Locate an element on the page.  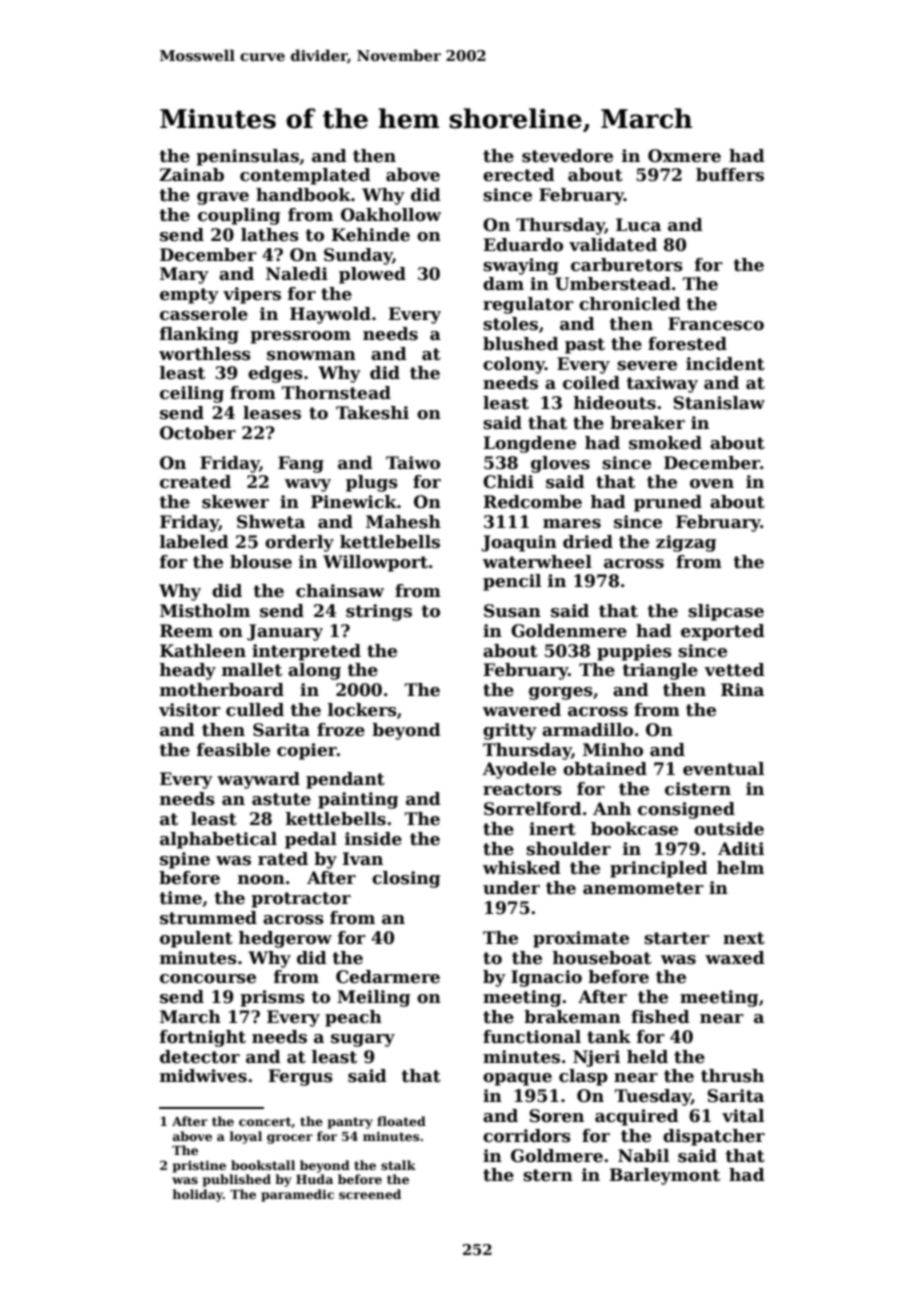
interpreted is located at coordinates (306, 652).
